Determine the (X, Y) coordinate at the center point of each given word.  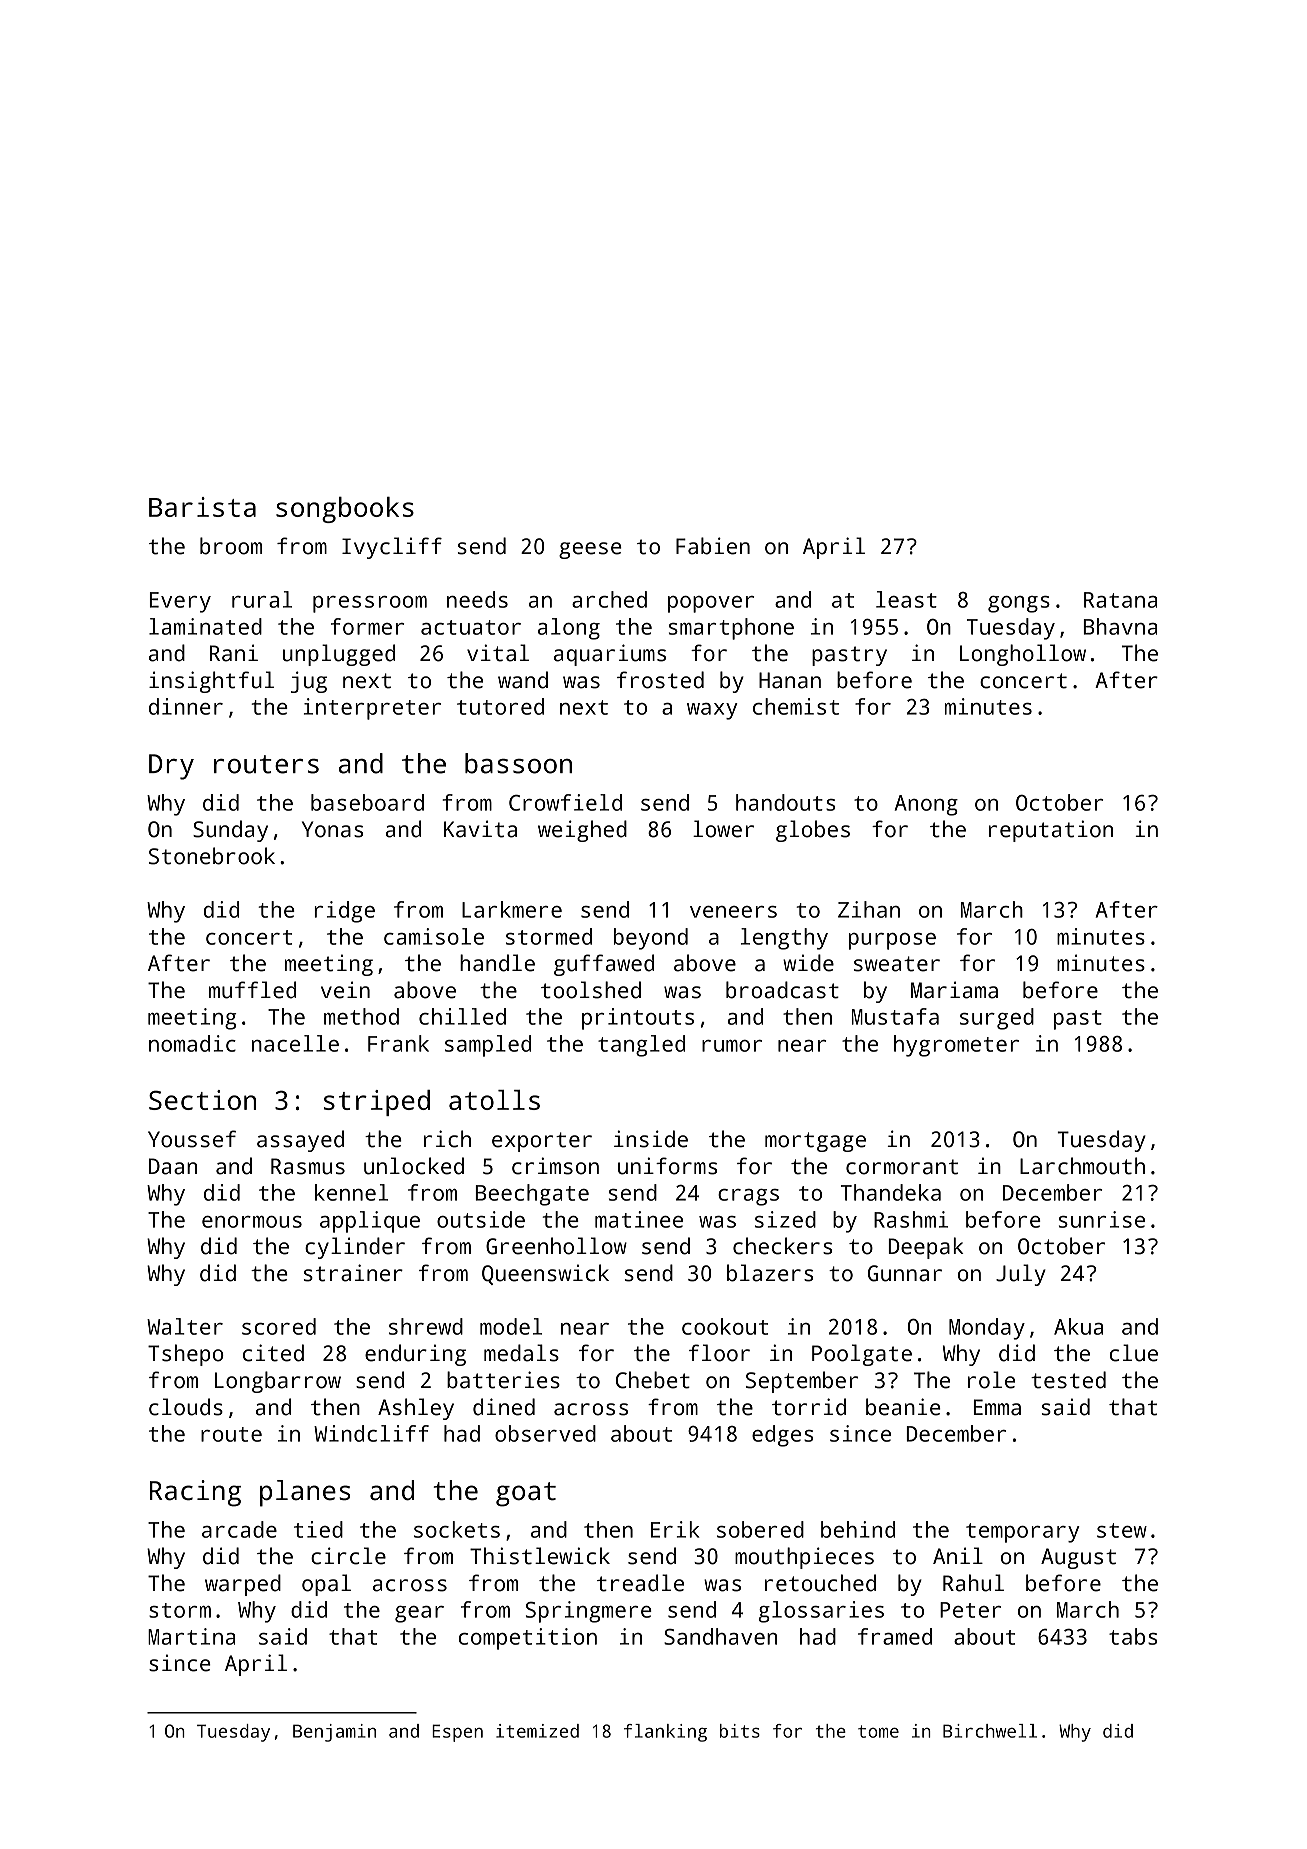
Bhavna (1120, 626)
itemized (537, 1731)
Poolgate (862, 1355)
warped (243, 1585)
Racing (195, 1493)
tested (1068, 1380)
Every (180, 602)
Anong (926, 805)
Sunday (230, 831)
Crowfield (565, 802)
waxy (712, 711)
